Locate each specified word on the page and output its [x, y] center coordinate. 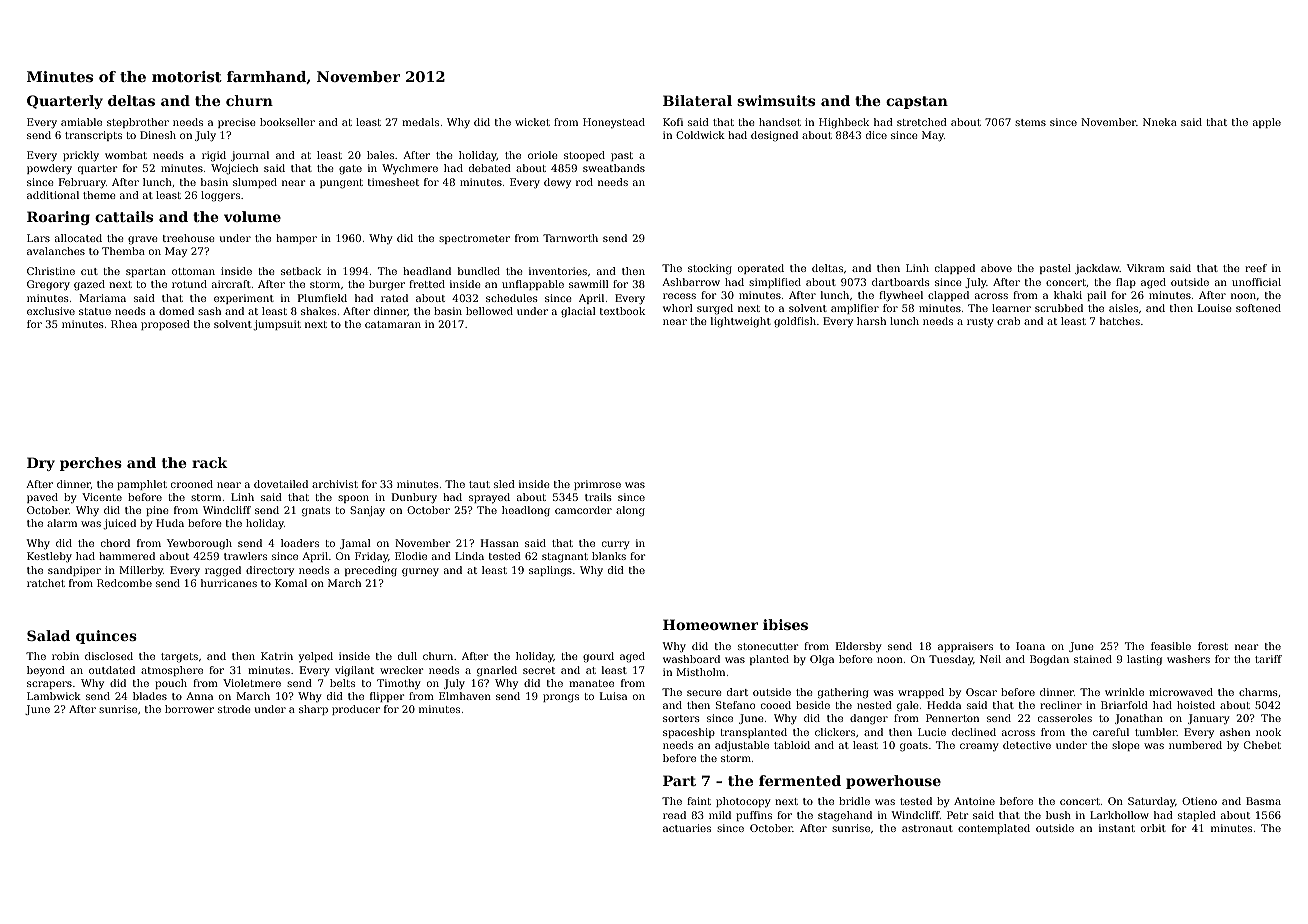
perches [91, 464]
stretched [922, 122]
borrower [189, 709]
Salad [48, 635]
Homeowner [710, 624]
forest [1213, 646]
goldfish [795, 322]
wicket [532, 122]
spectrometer [474, 239]
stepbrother [138, 123]
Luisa [613, 696]
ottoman [193, 271]
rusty [980, 322]
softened [1258, 308]
